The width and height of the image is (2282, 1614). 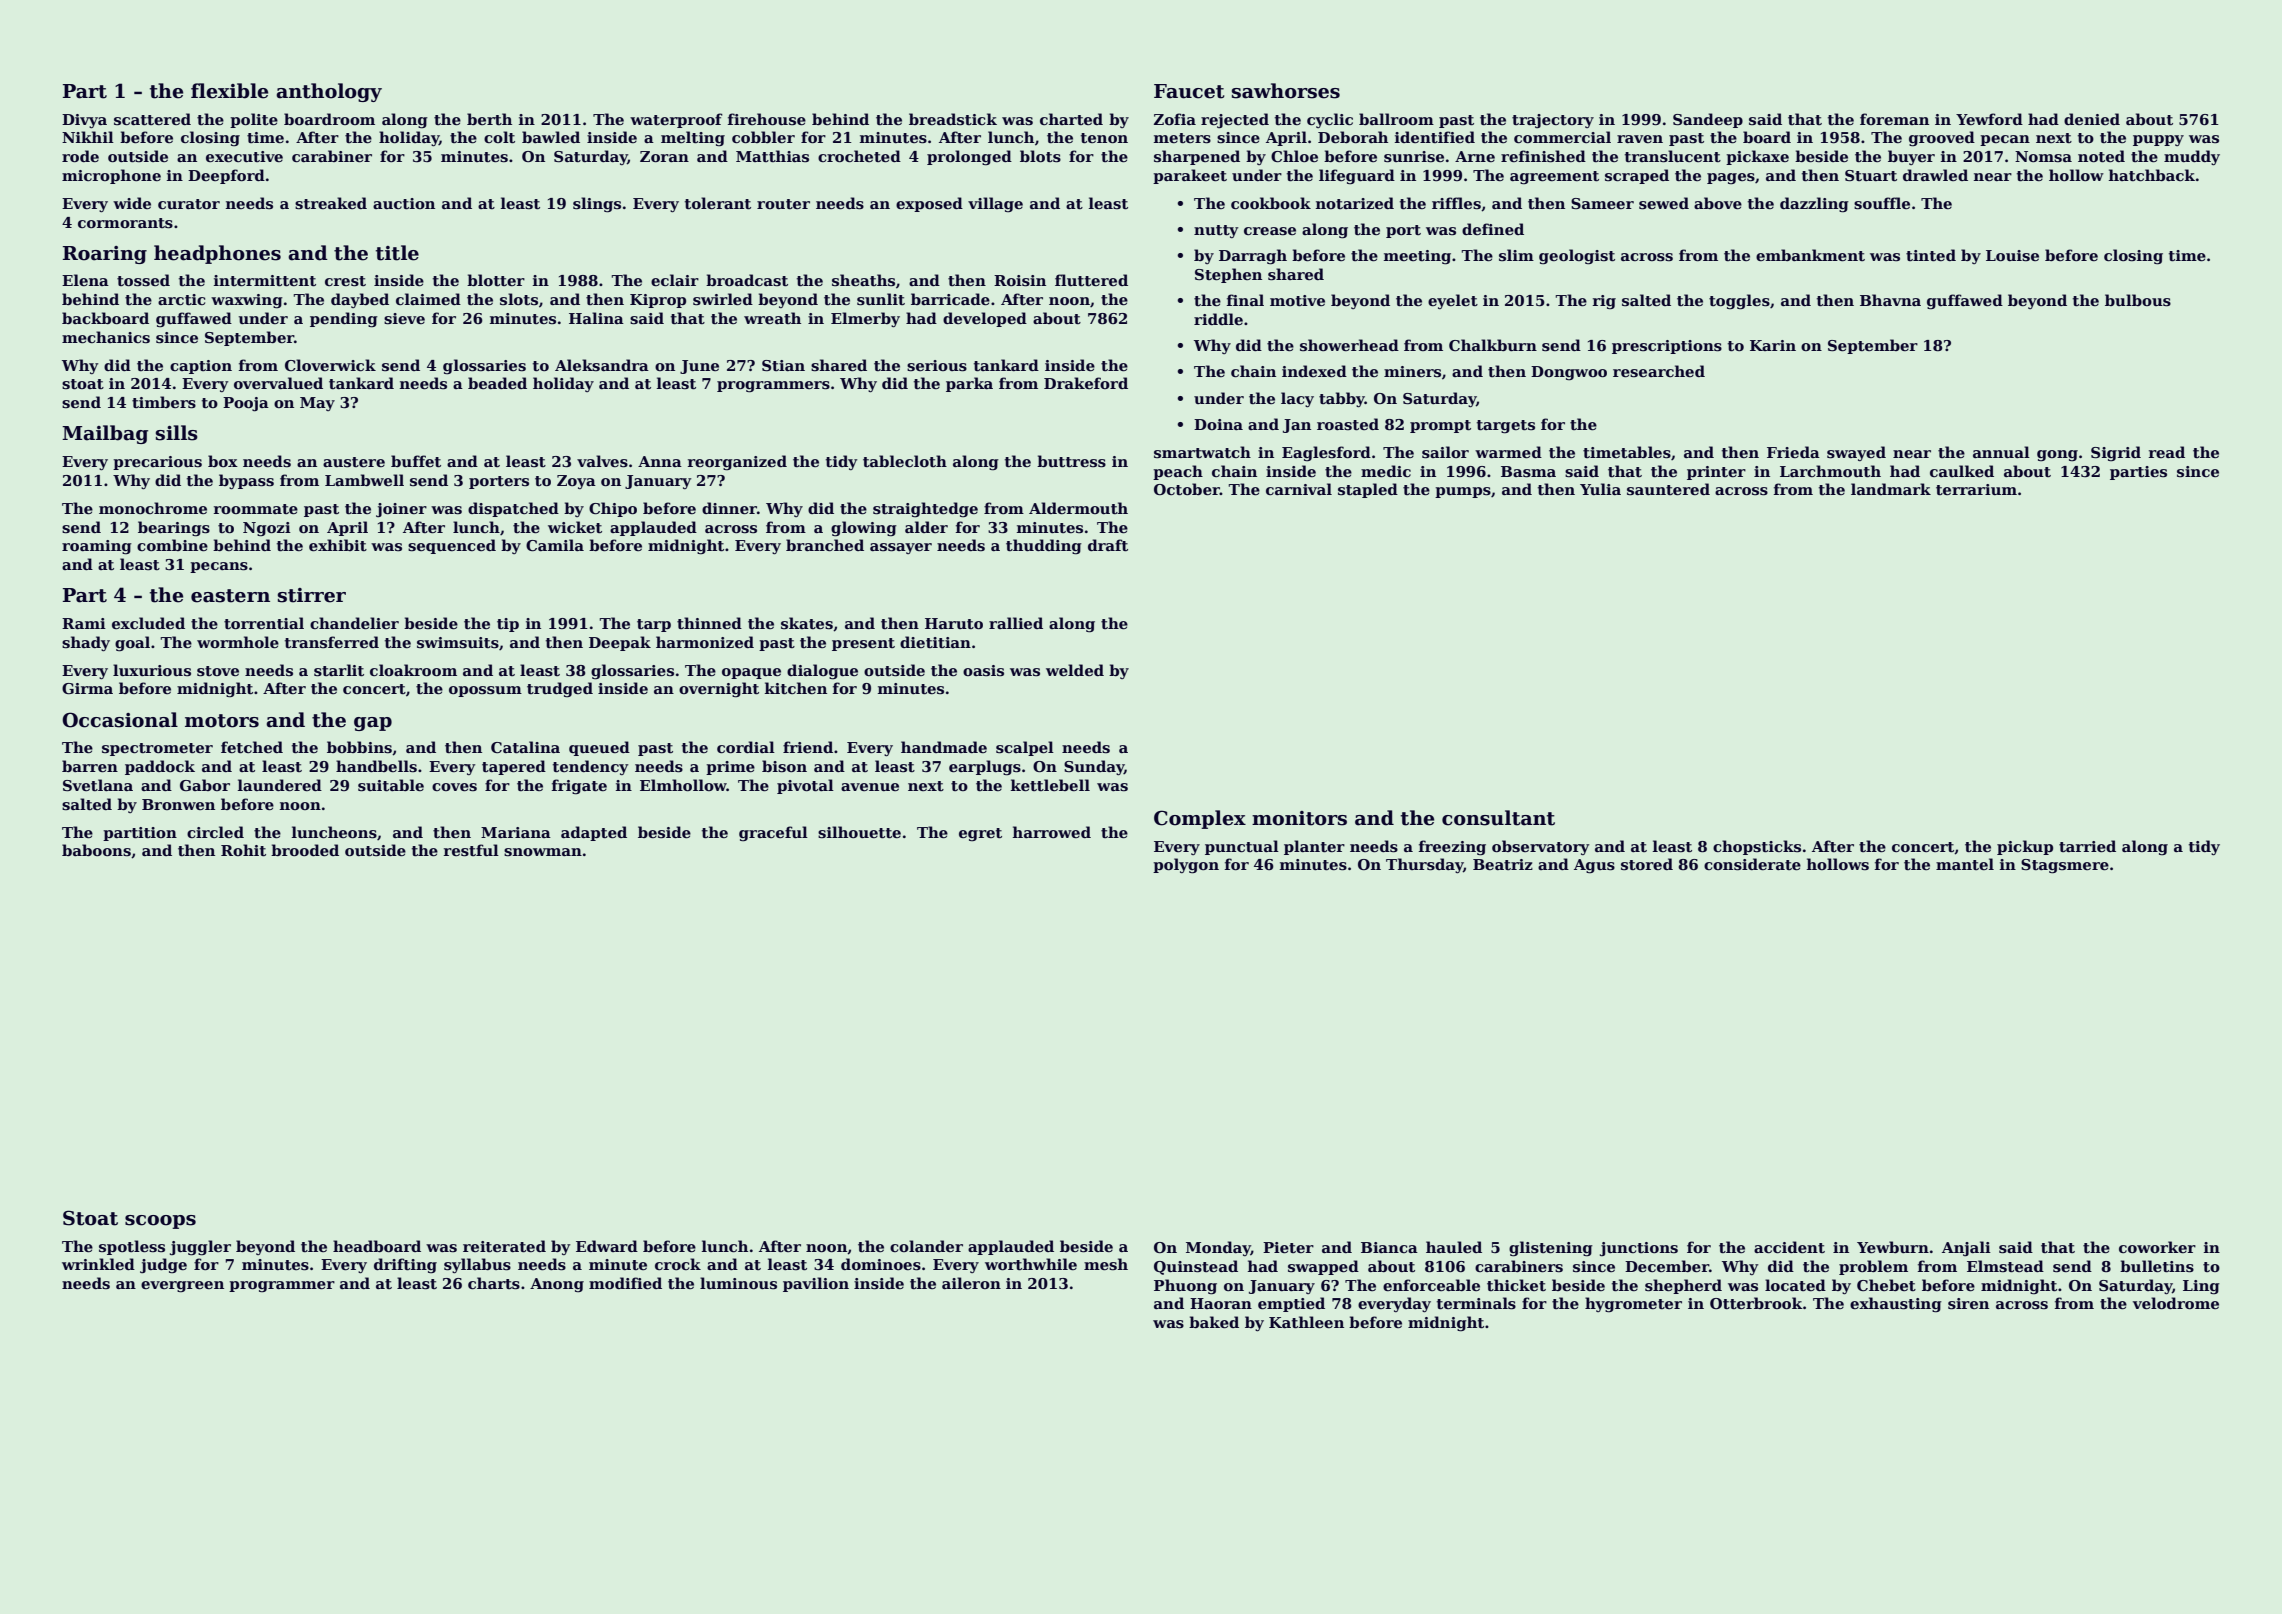 I want to click on Faucet, so click(x=1189, y=91).
